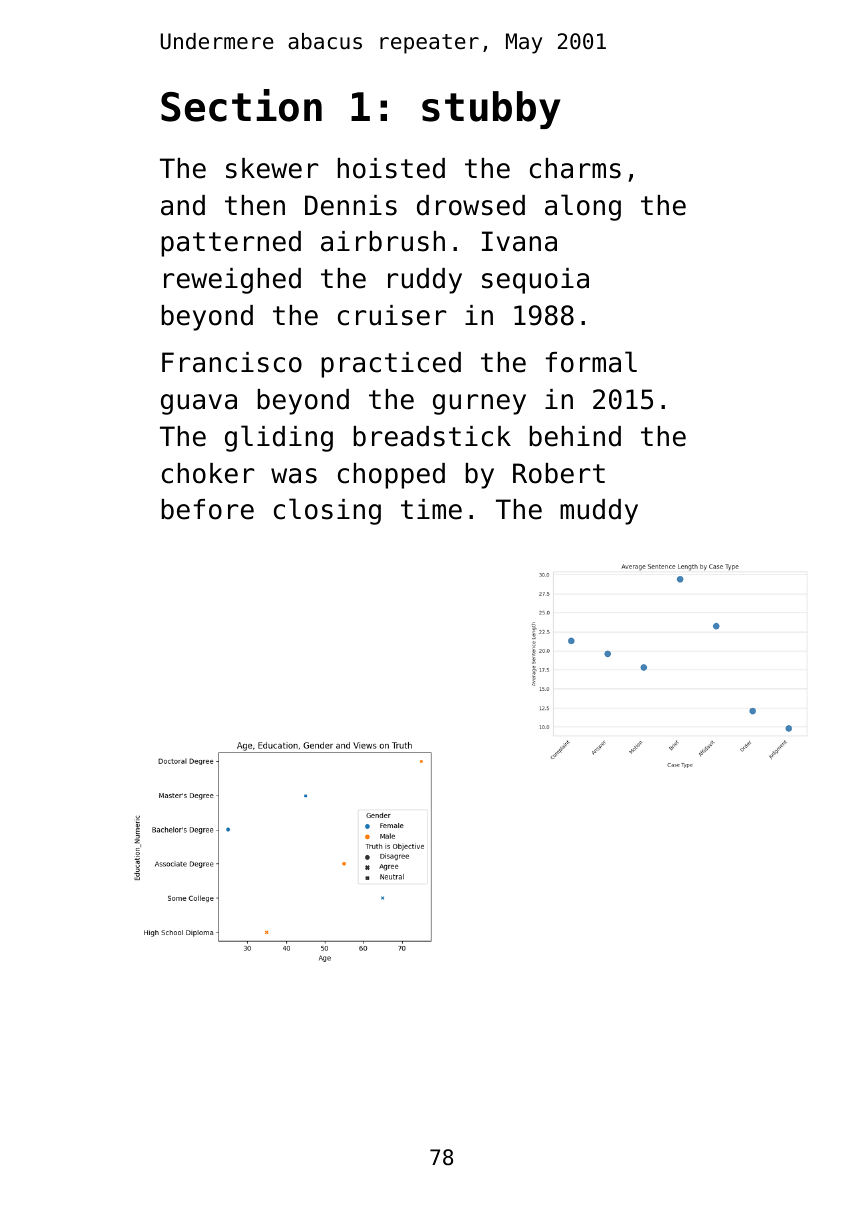  I want to click on ruddy, so click(425, 281).
